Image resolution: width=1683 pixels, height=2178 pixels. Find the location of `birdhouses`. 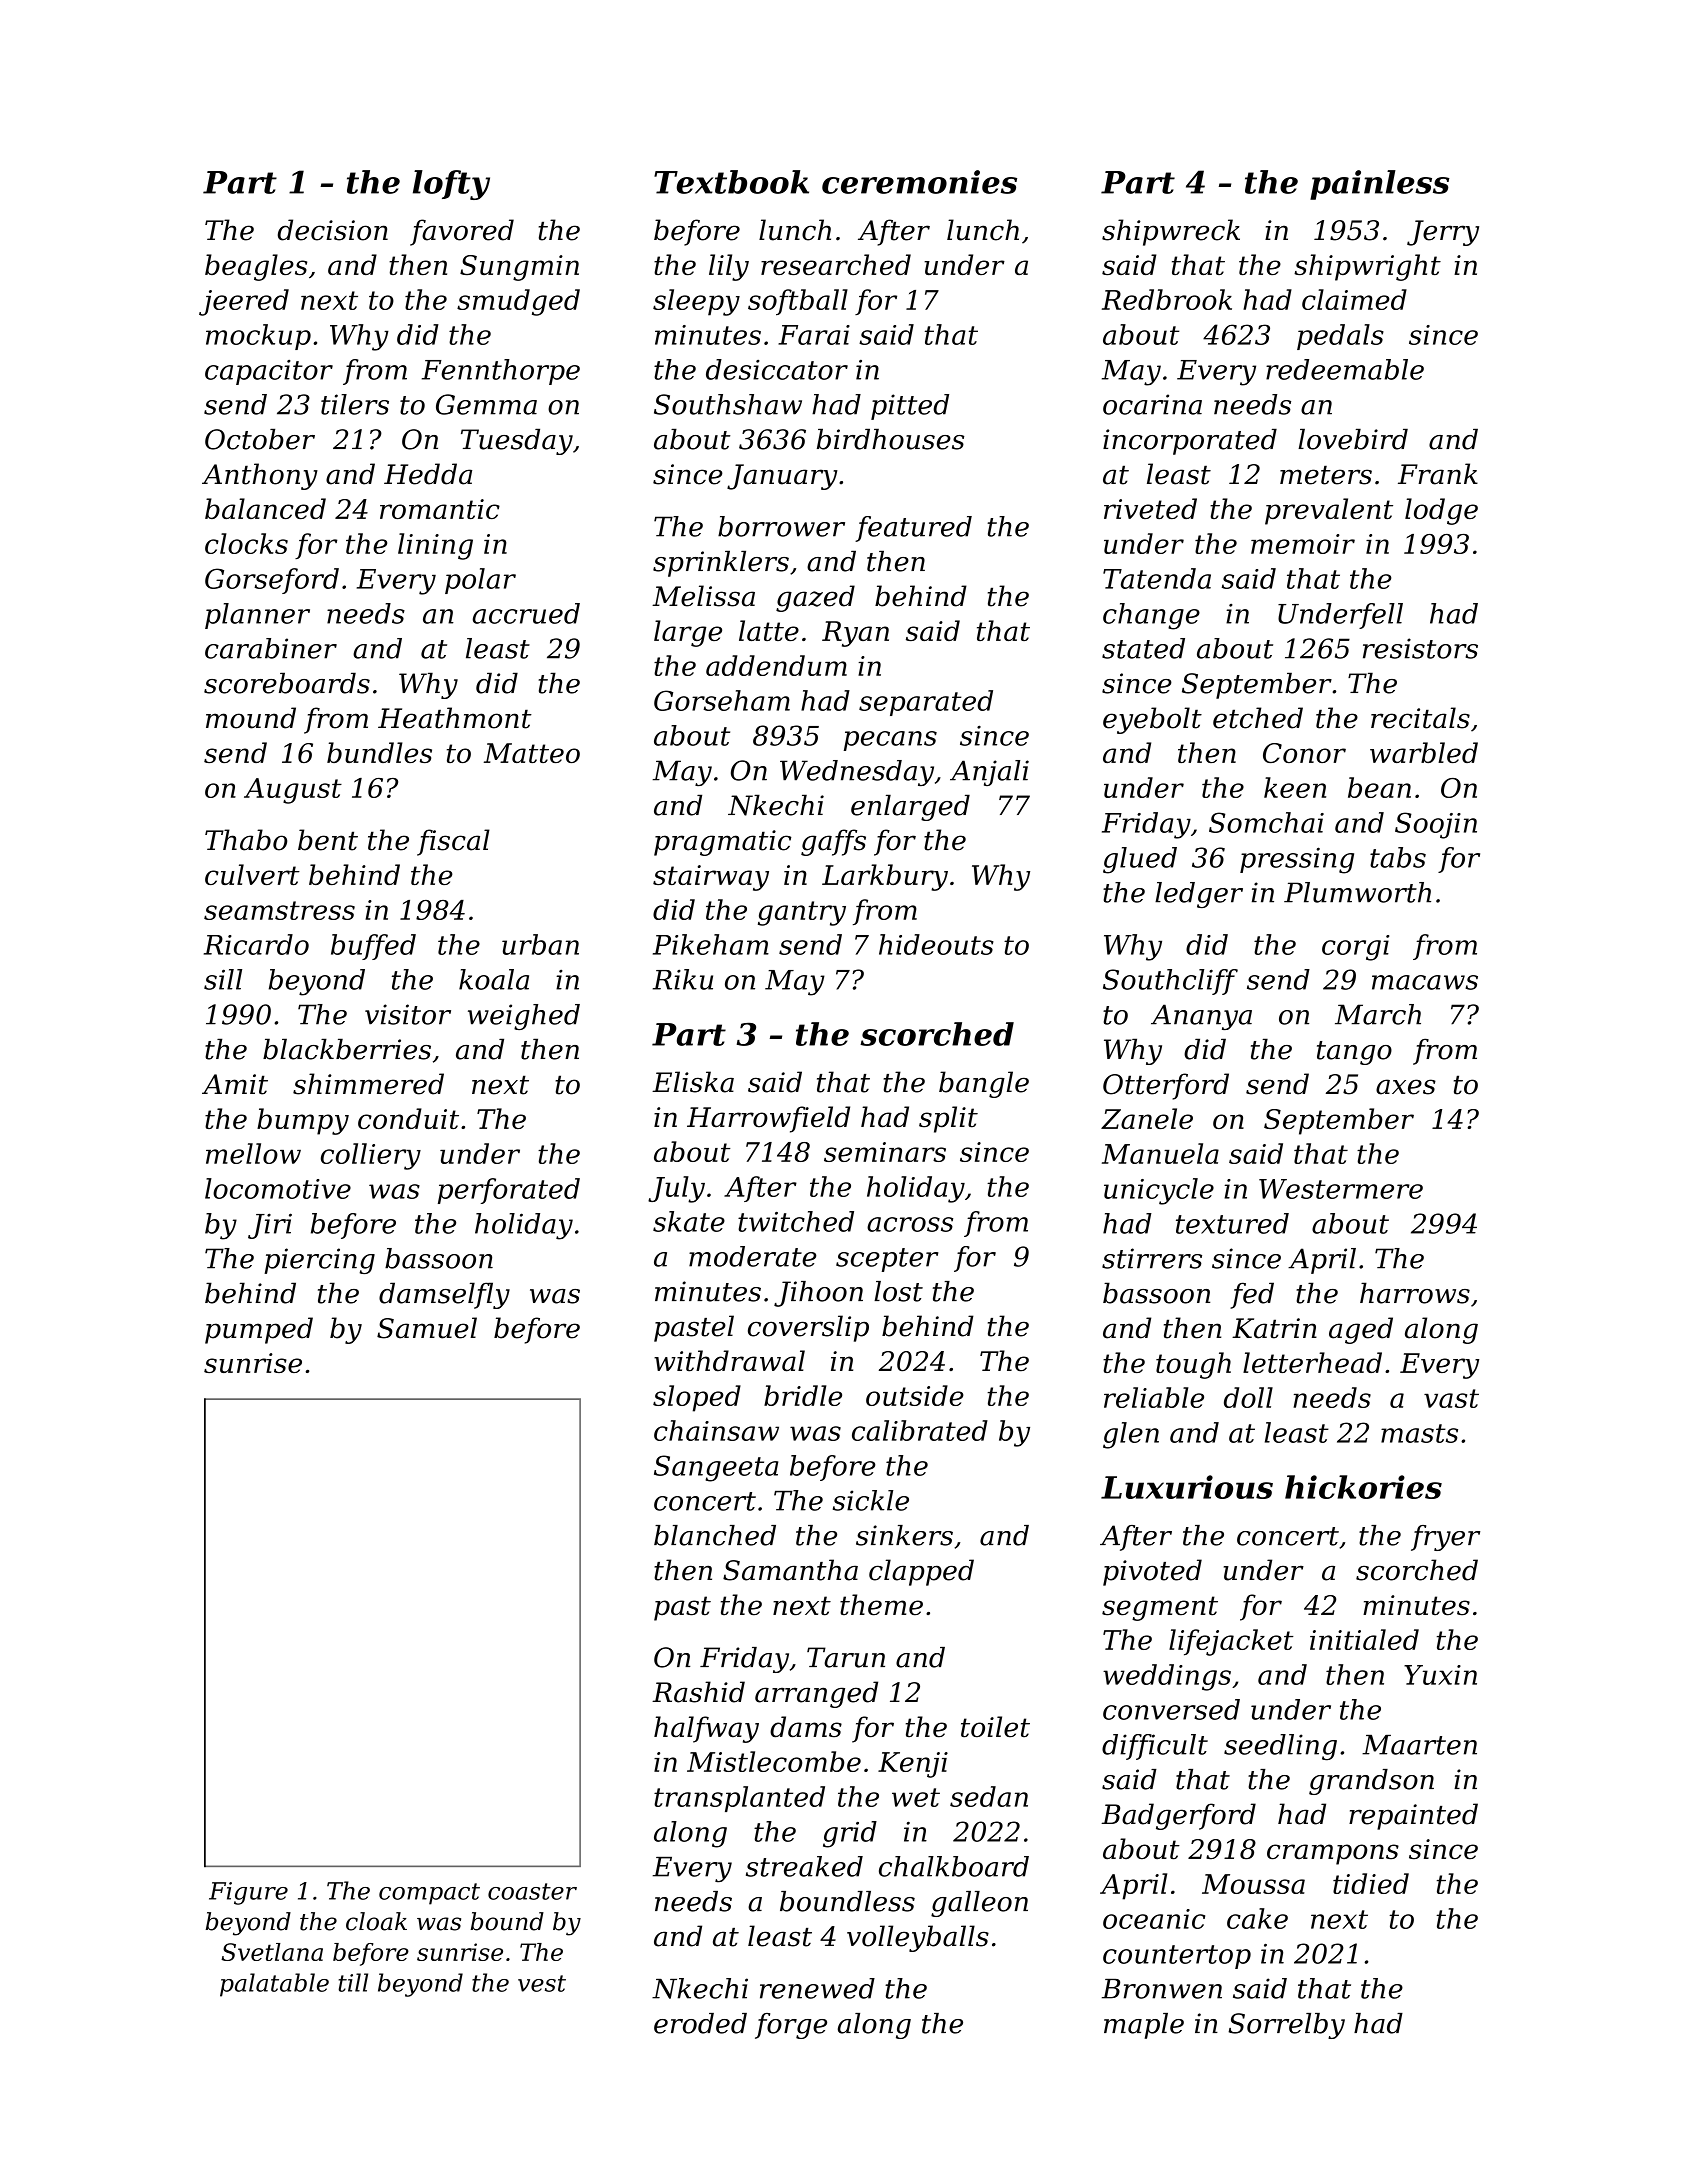

birdhouses is located at coordinates (890, 439).
